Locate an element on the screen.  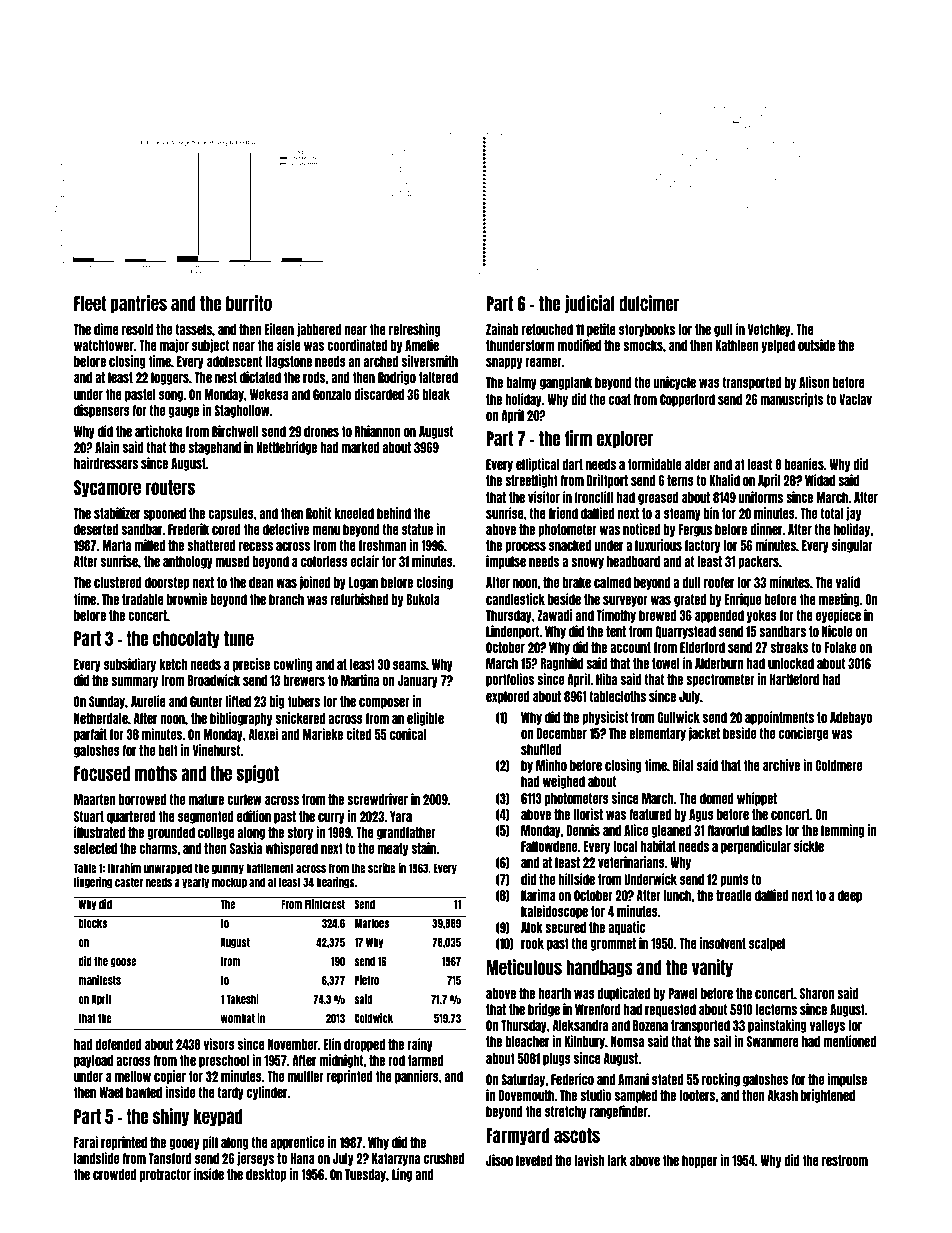
Karima is located at coordinates (538, 895).
